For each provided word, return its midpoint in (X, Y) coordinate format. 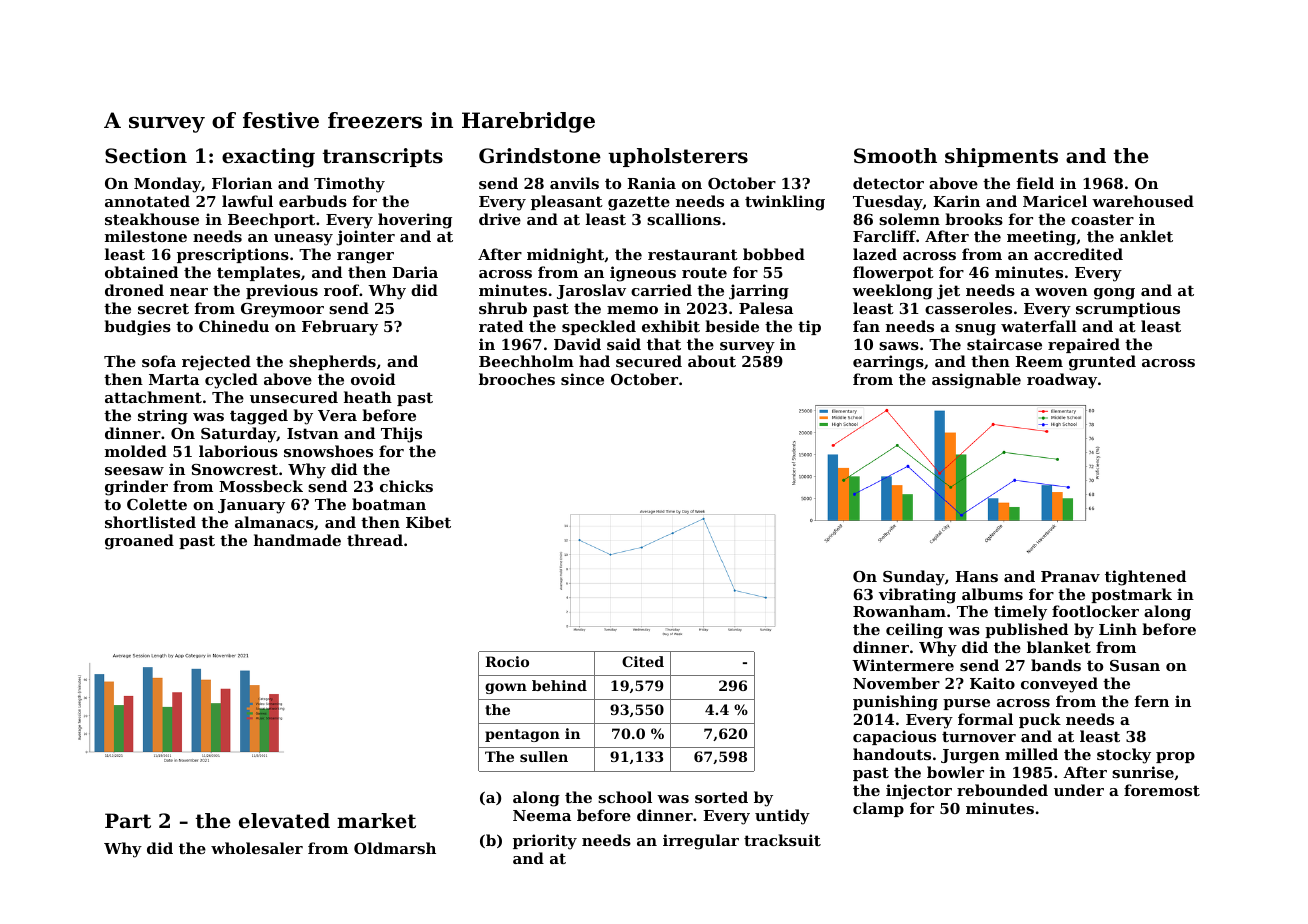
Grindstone (540, 156)
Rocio (507, 661)
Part (128, 821)
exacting (268, 158)
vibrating (917, 596)
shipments (1001, 157)
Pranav (1070, 576)
